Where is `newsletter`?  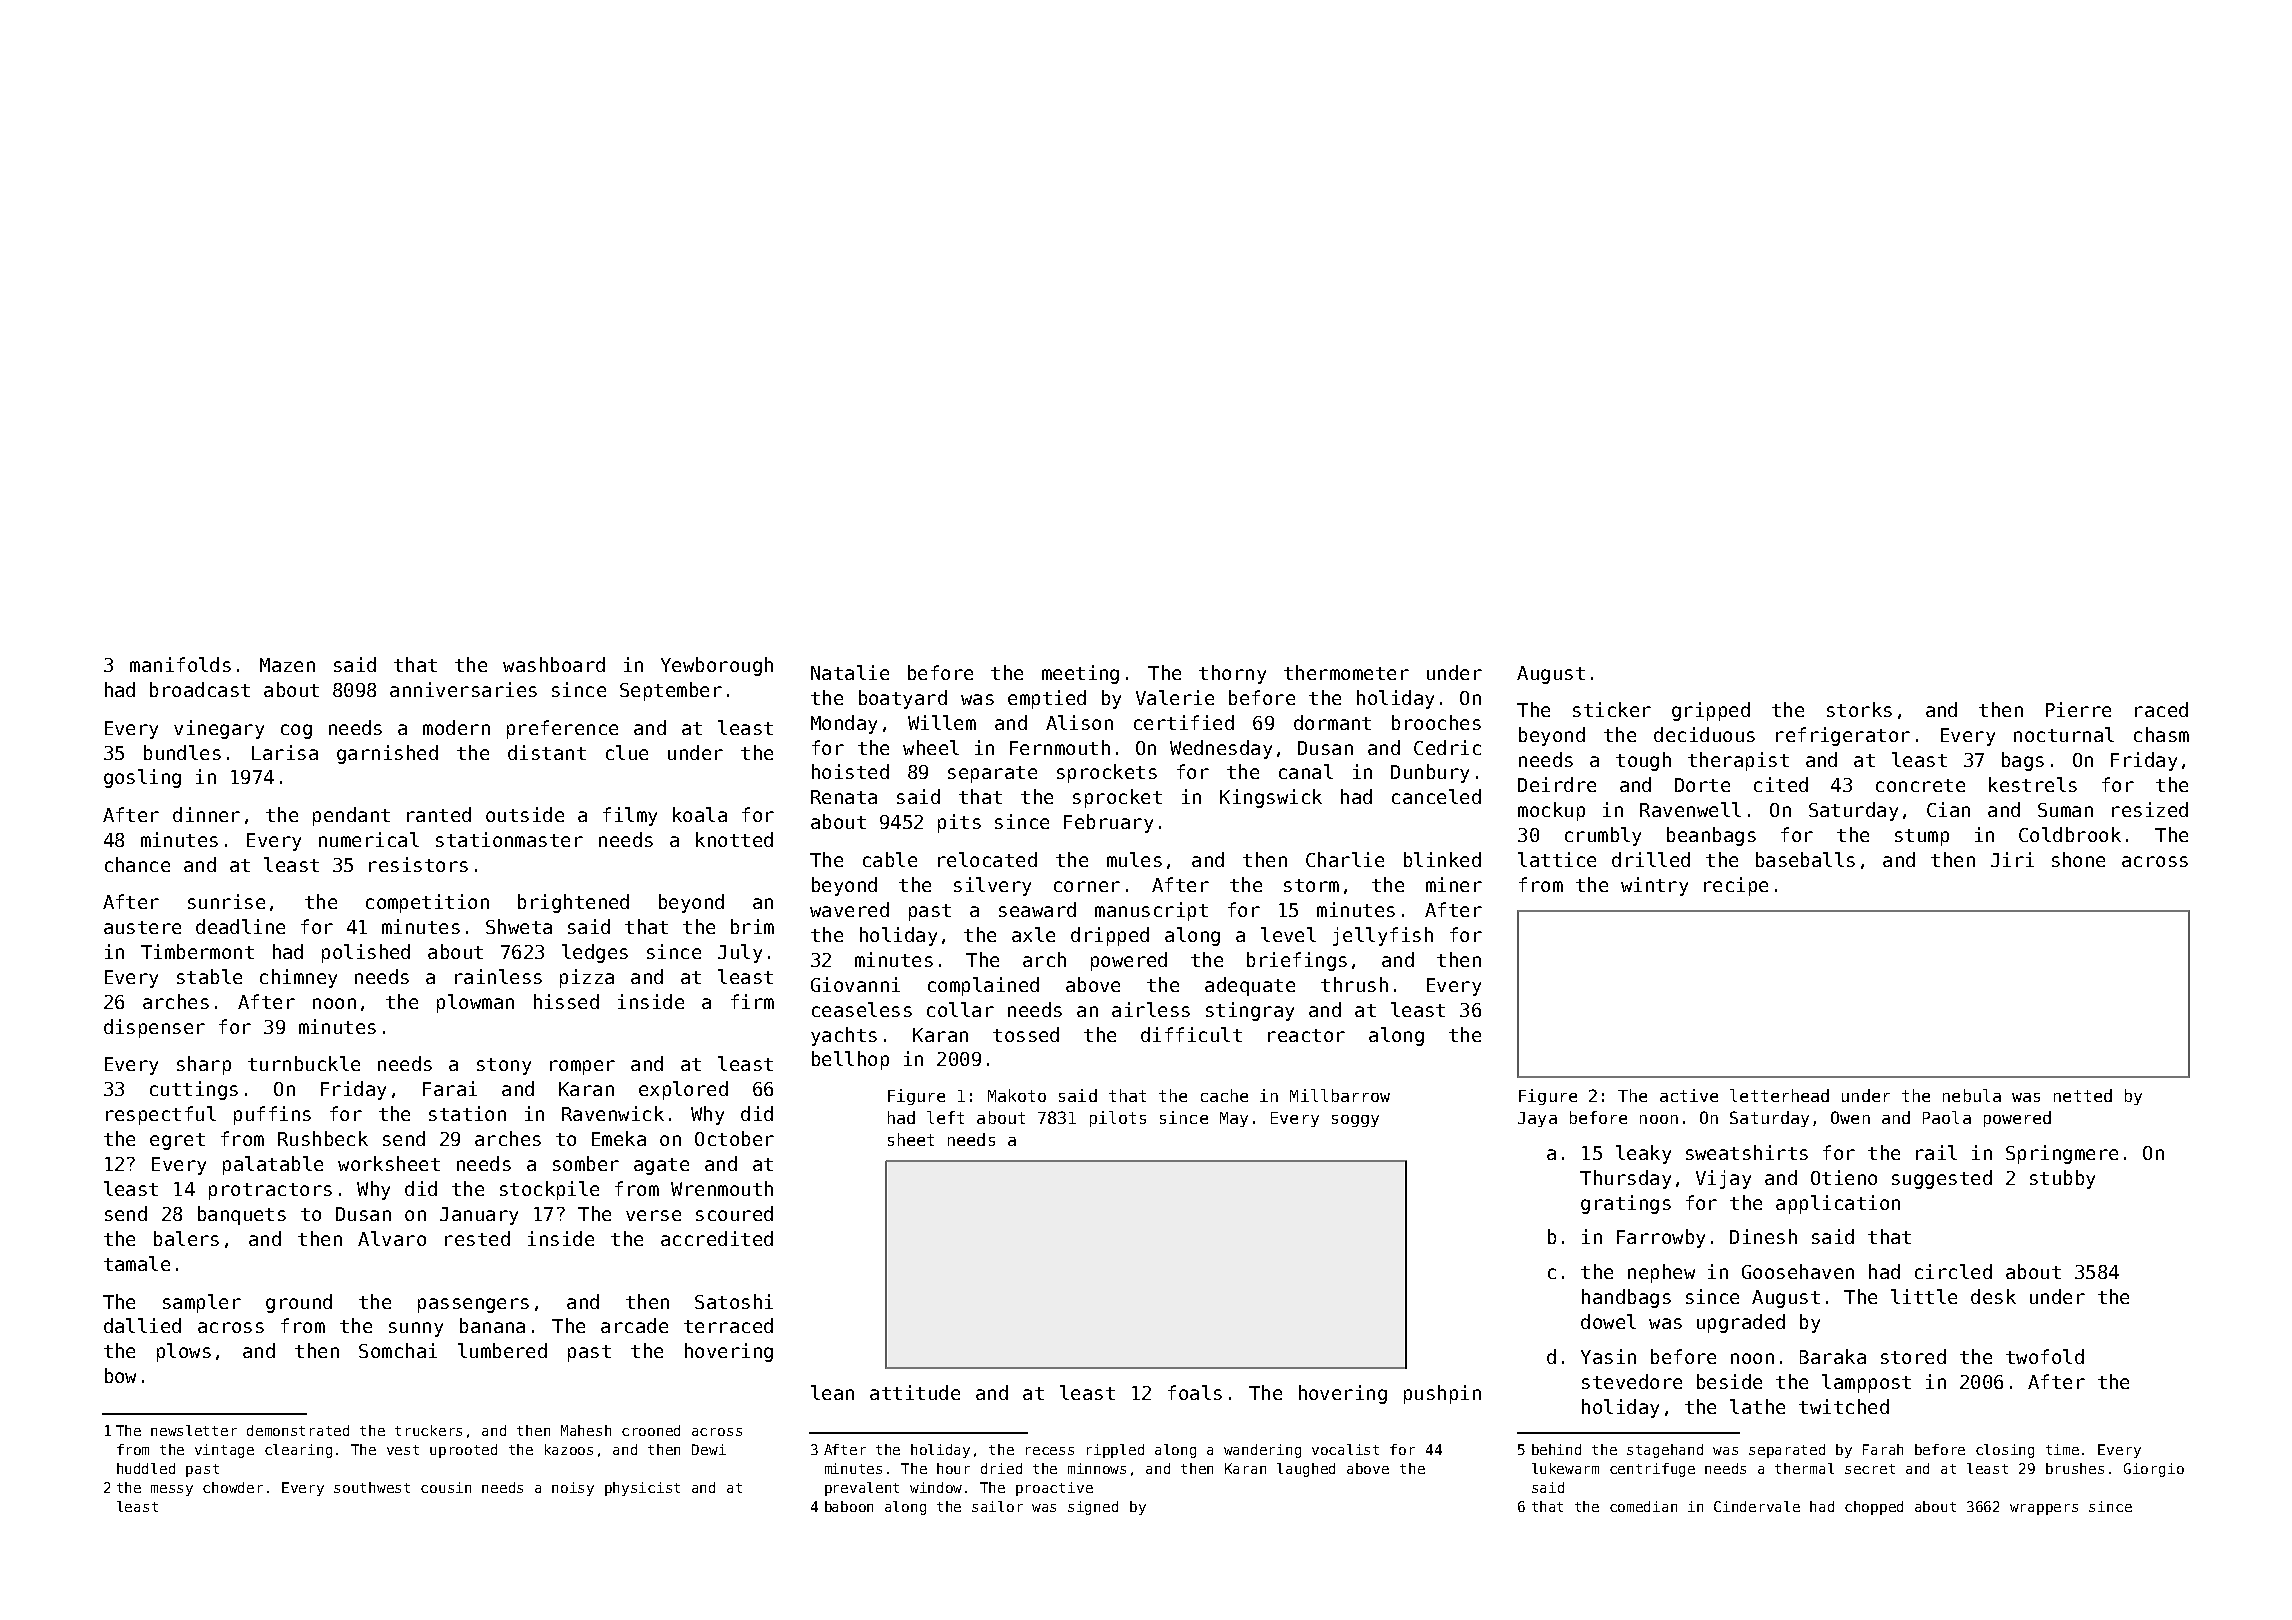 newsletter is located at coordinates (194, 1430).
